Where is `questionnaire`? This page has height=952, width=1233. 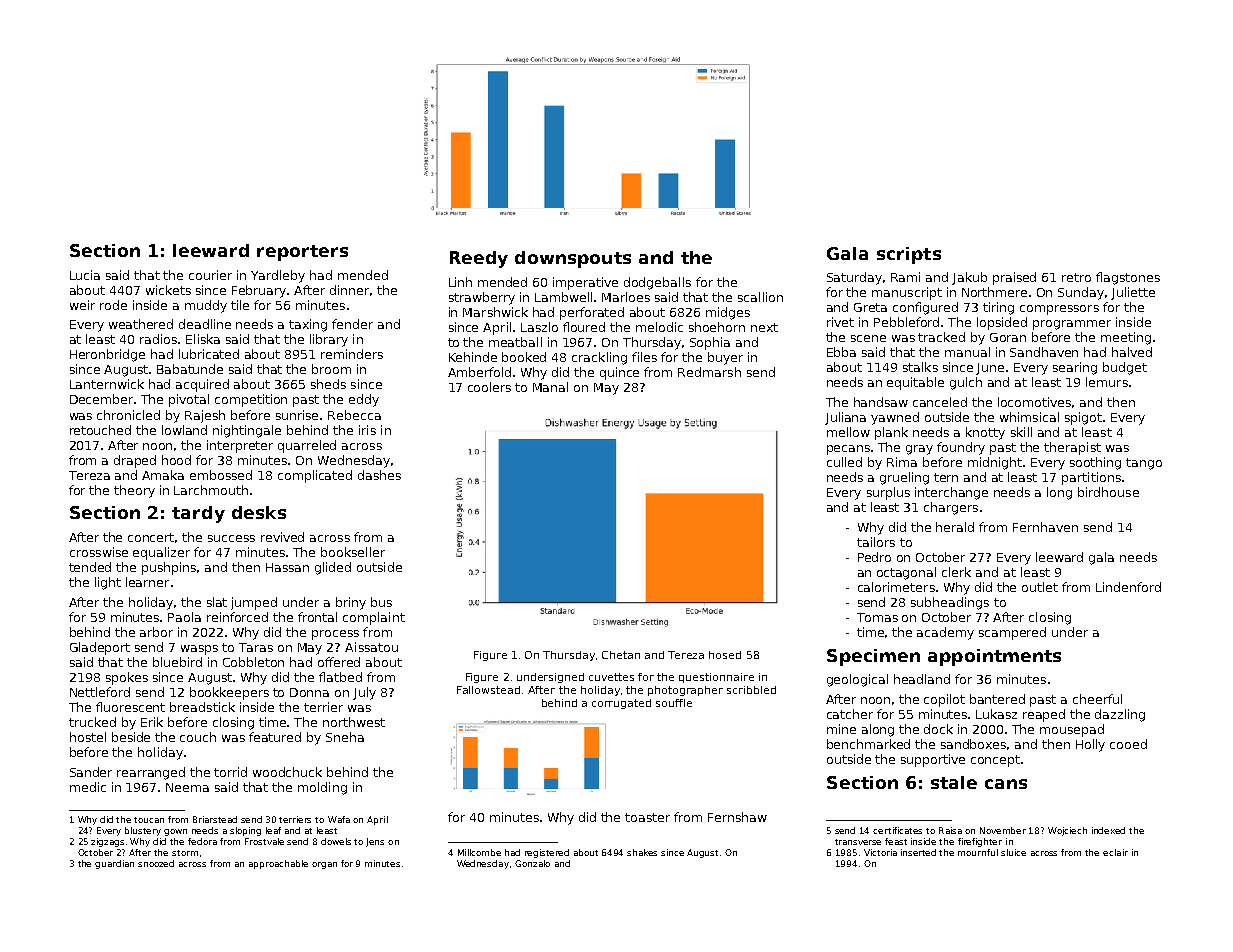
questionnaire is located at coordinates (716, 678).
